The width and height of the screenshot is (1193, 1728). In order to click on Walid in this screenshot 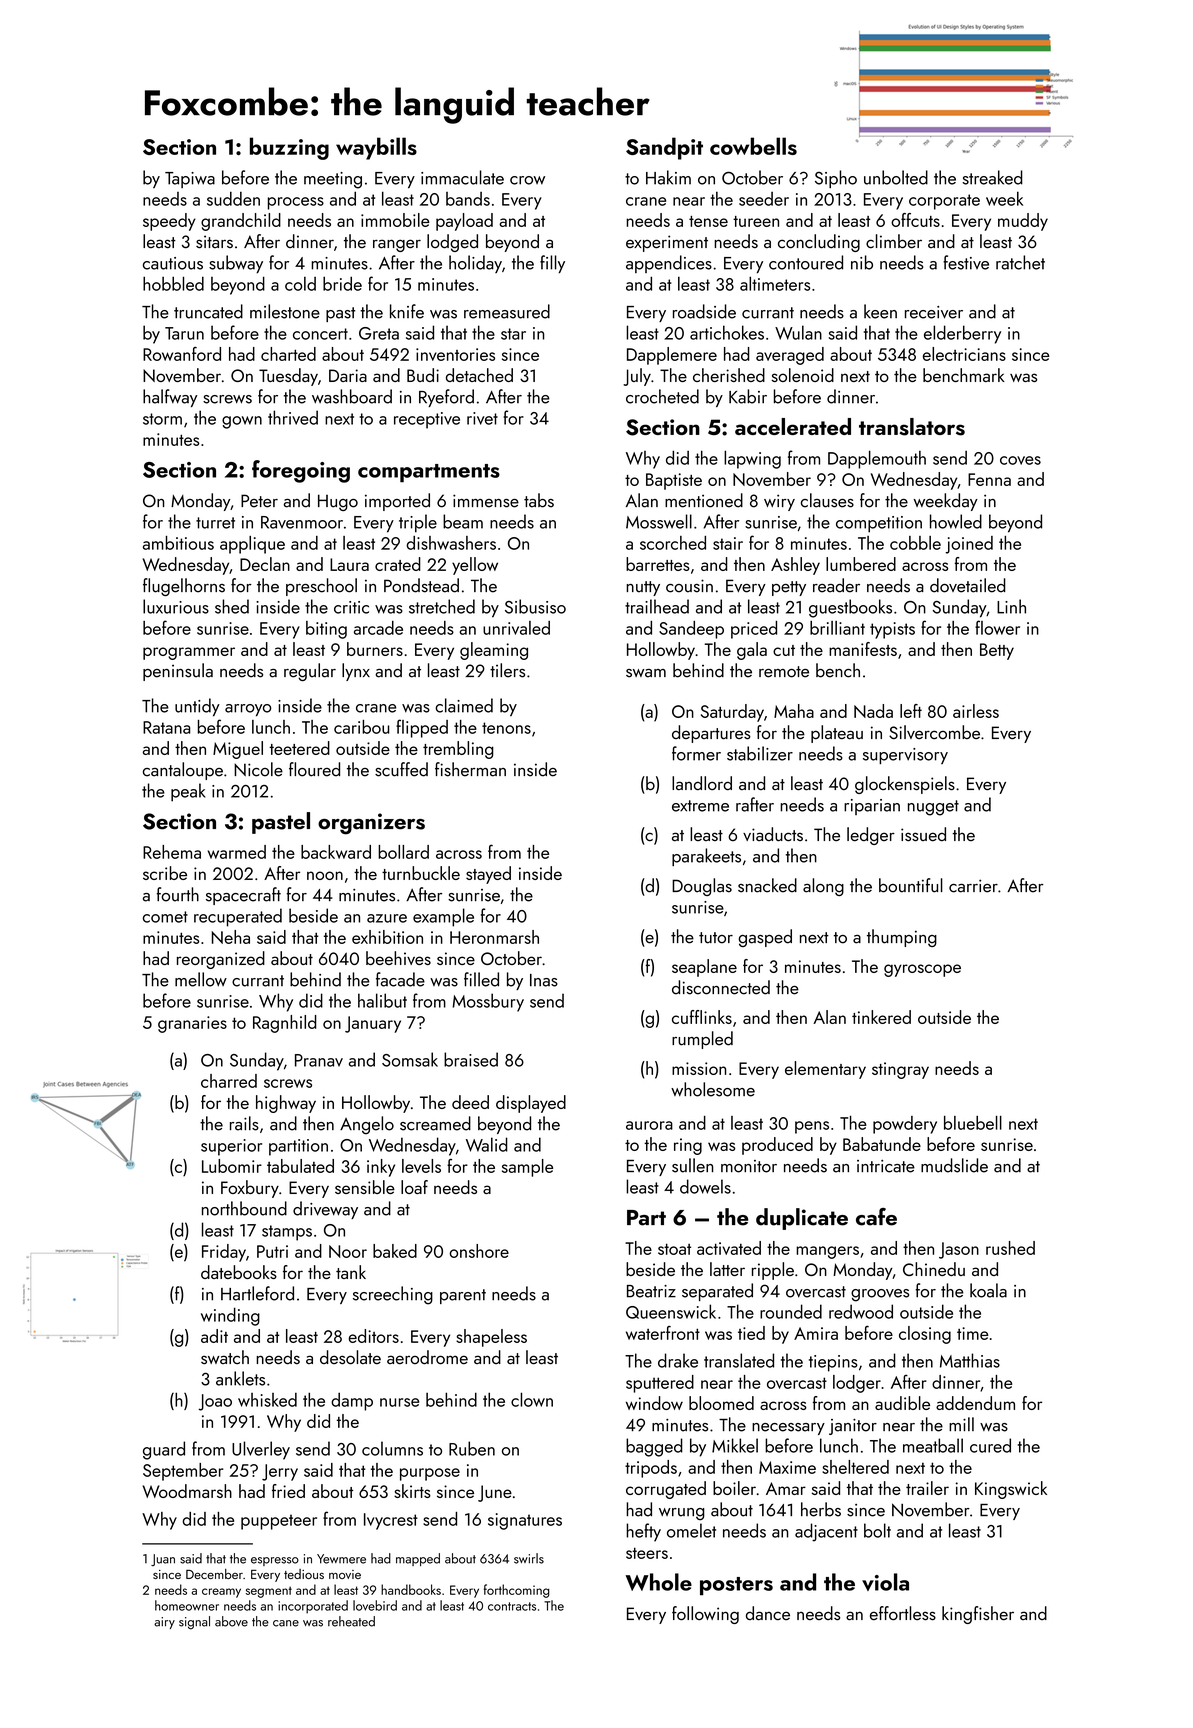, I will do `click(487, 1144)`.
